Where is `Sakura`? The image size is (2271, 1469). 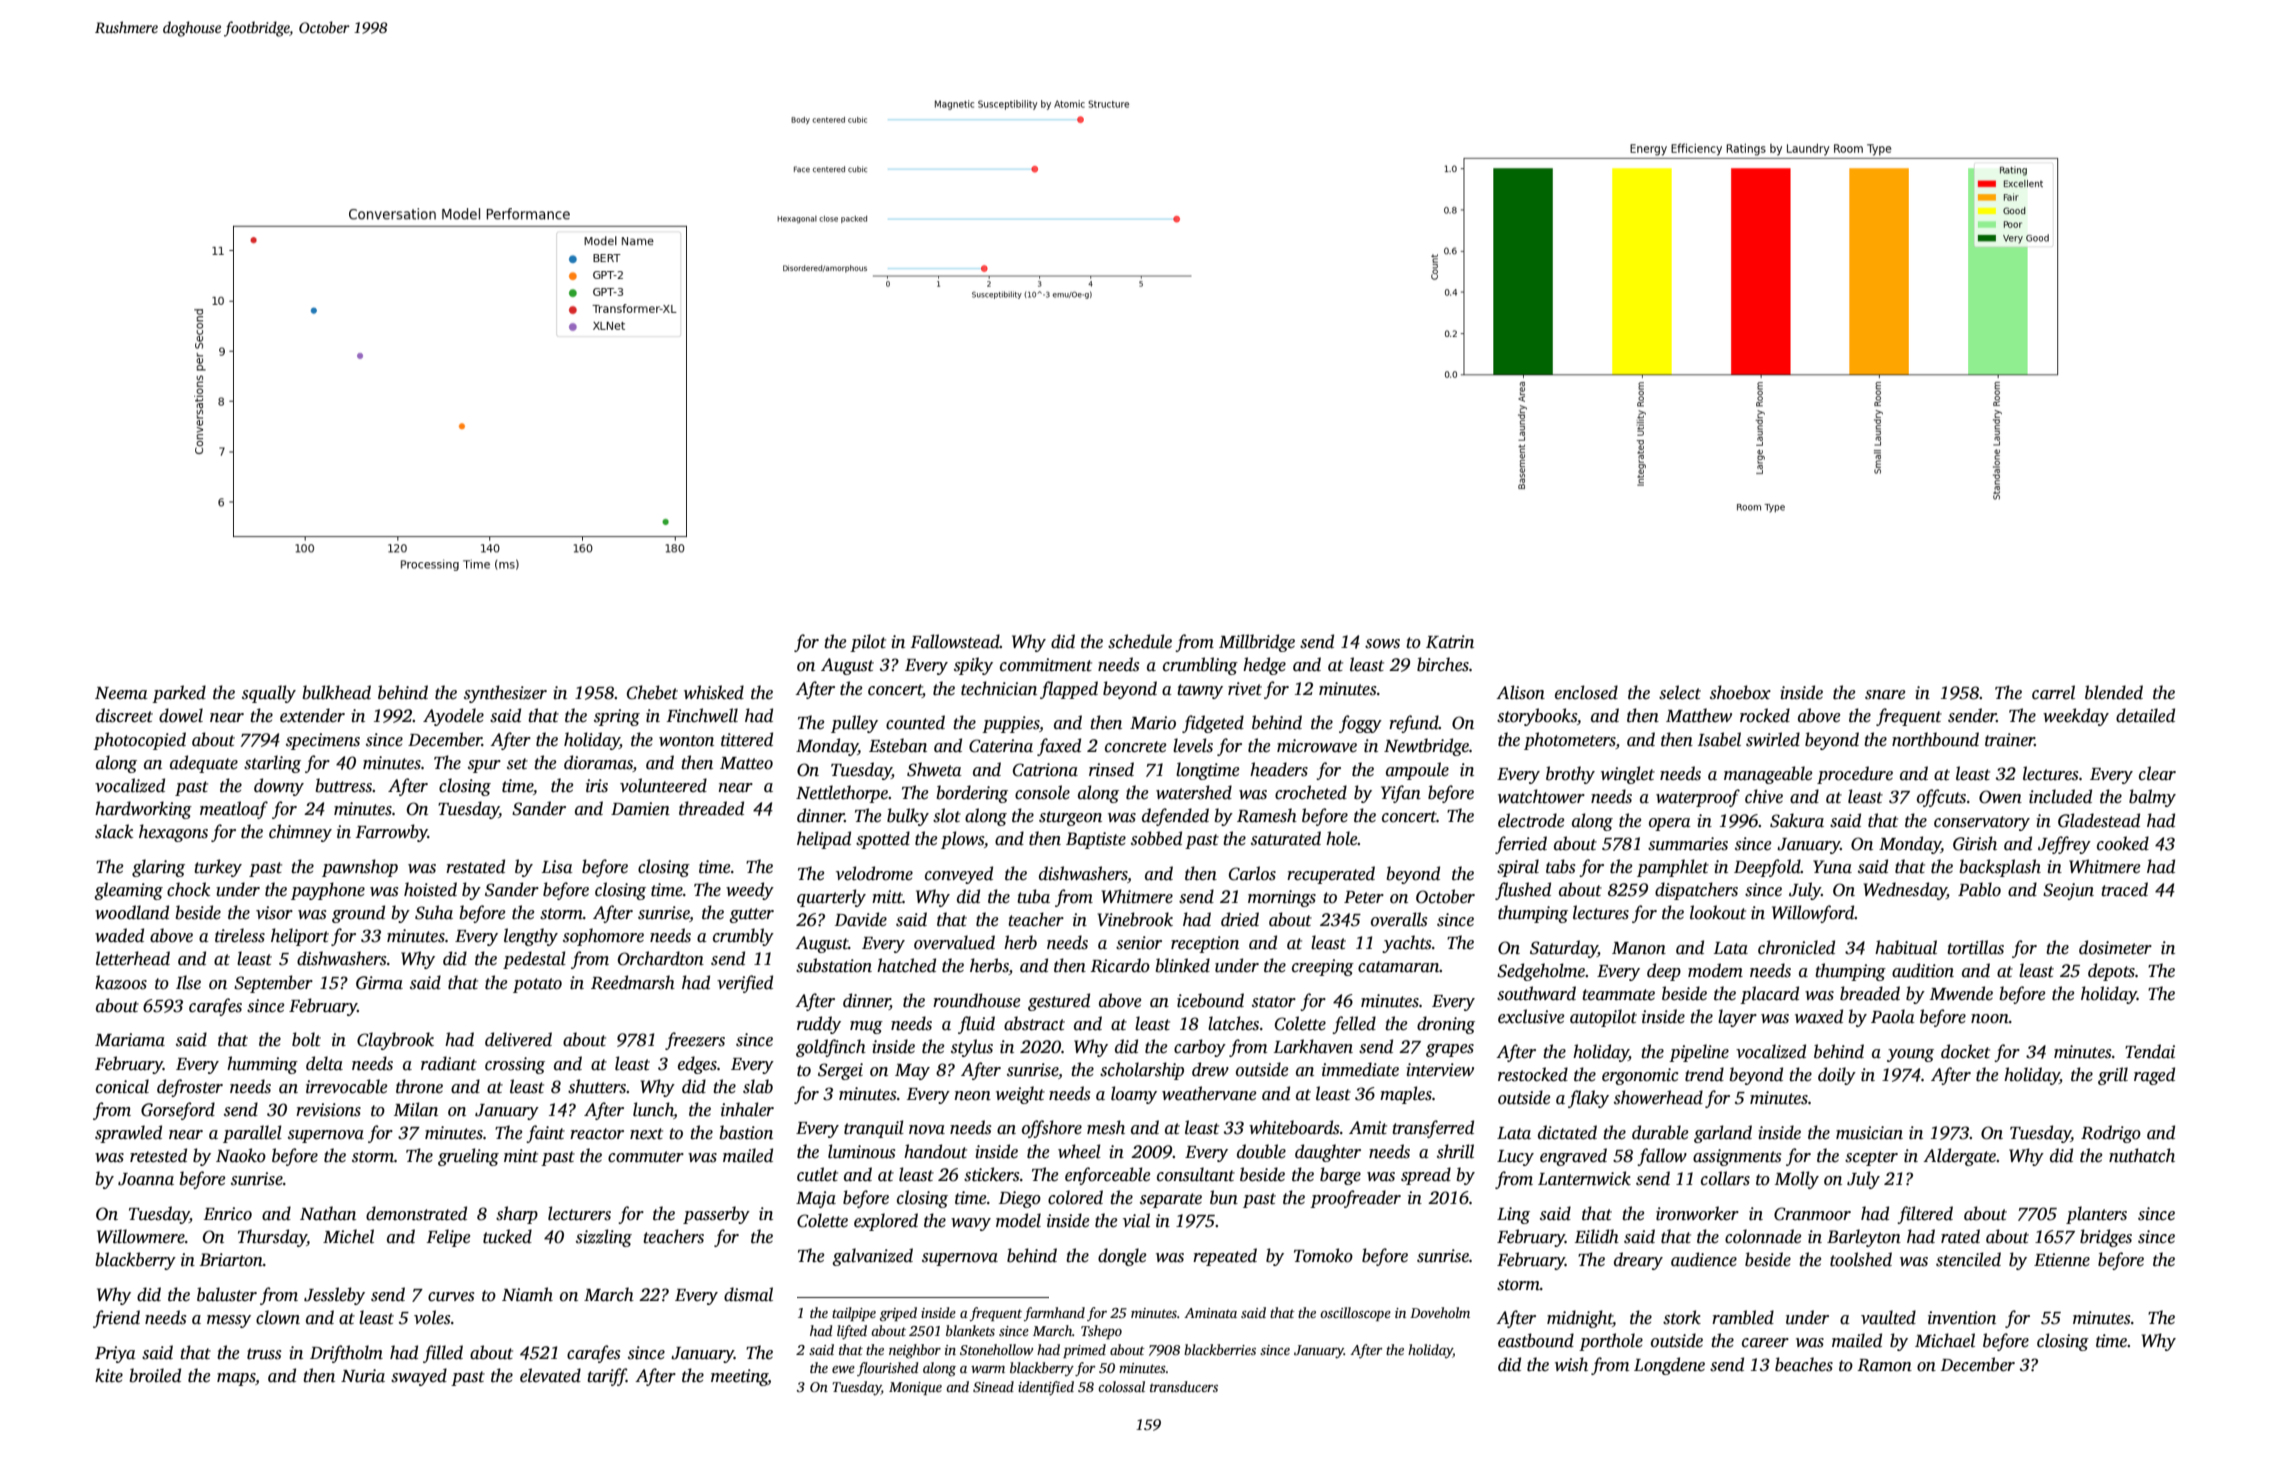 Sakura is located at coordinates (1797, 820).
